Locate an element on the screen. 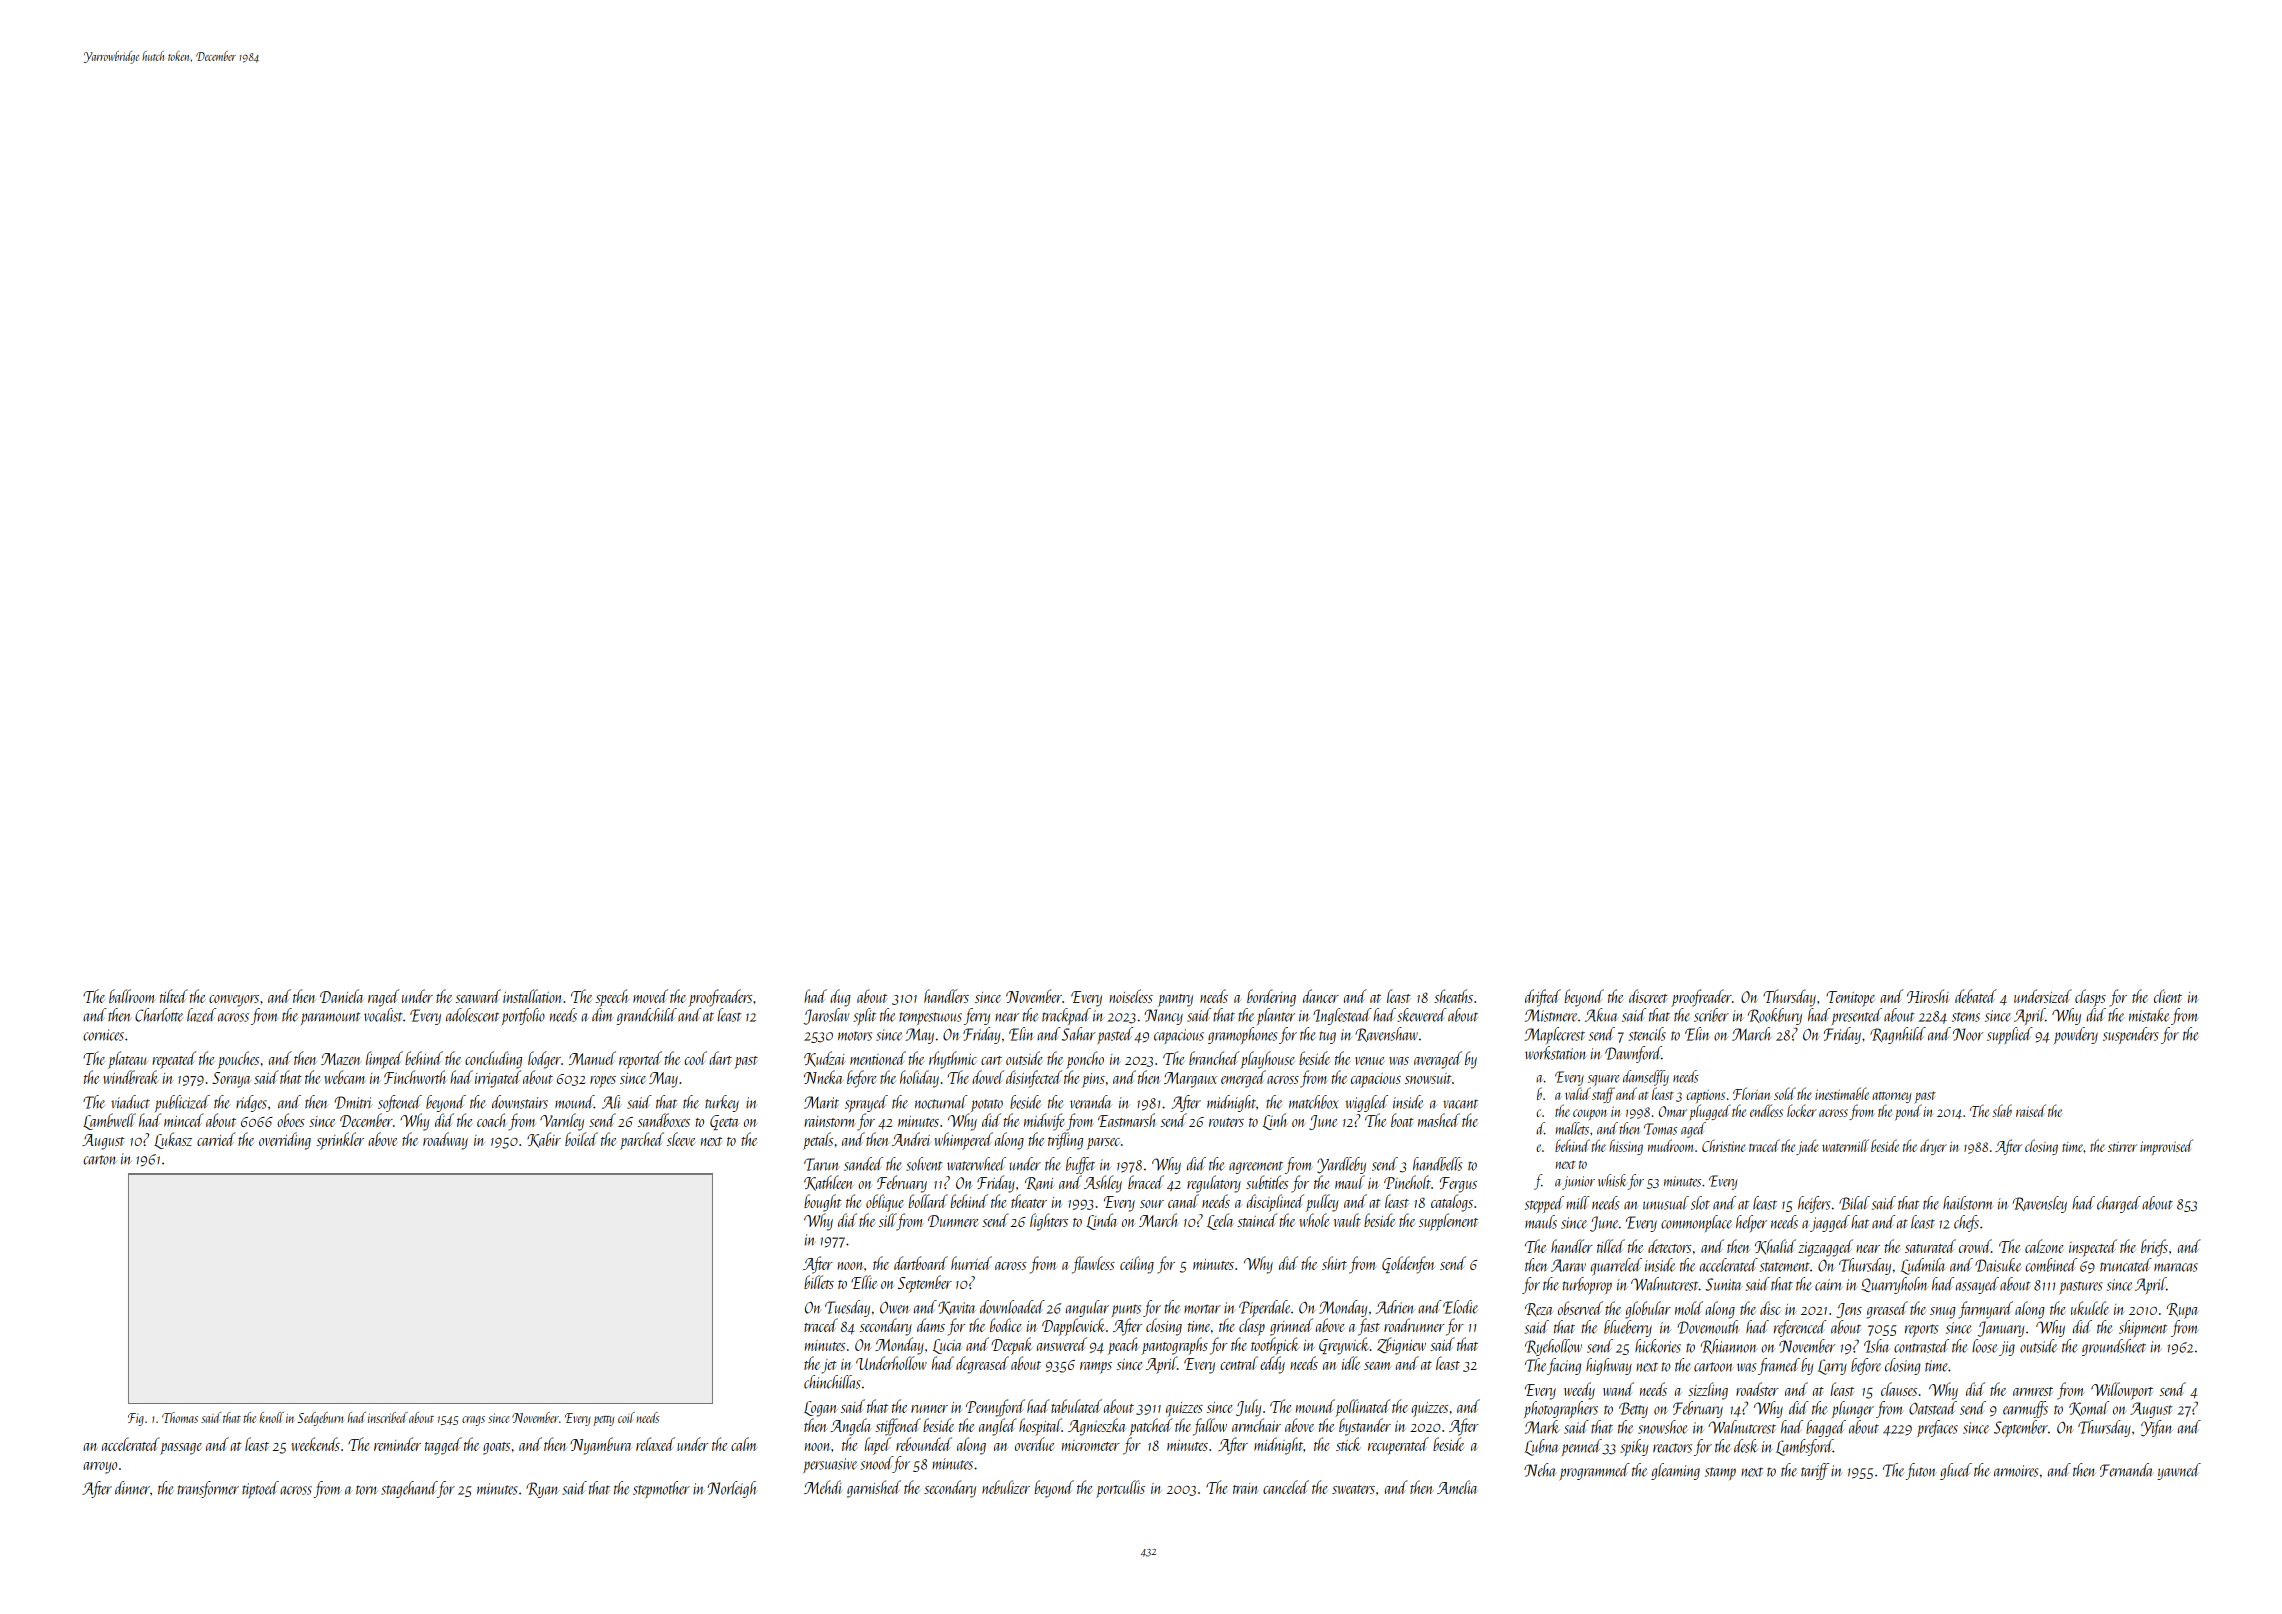 This screenshot has height=1614, width=2282. Daniela is located at coordinates (341, 996).
